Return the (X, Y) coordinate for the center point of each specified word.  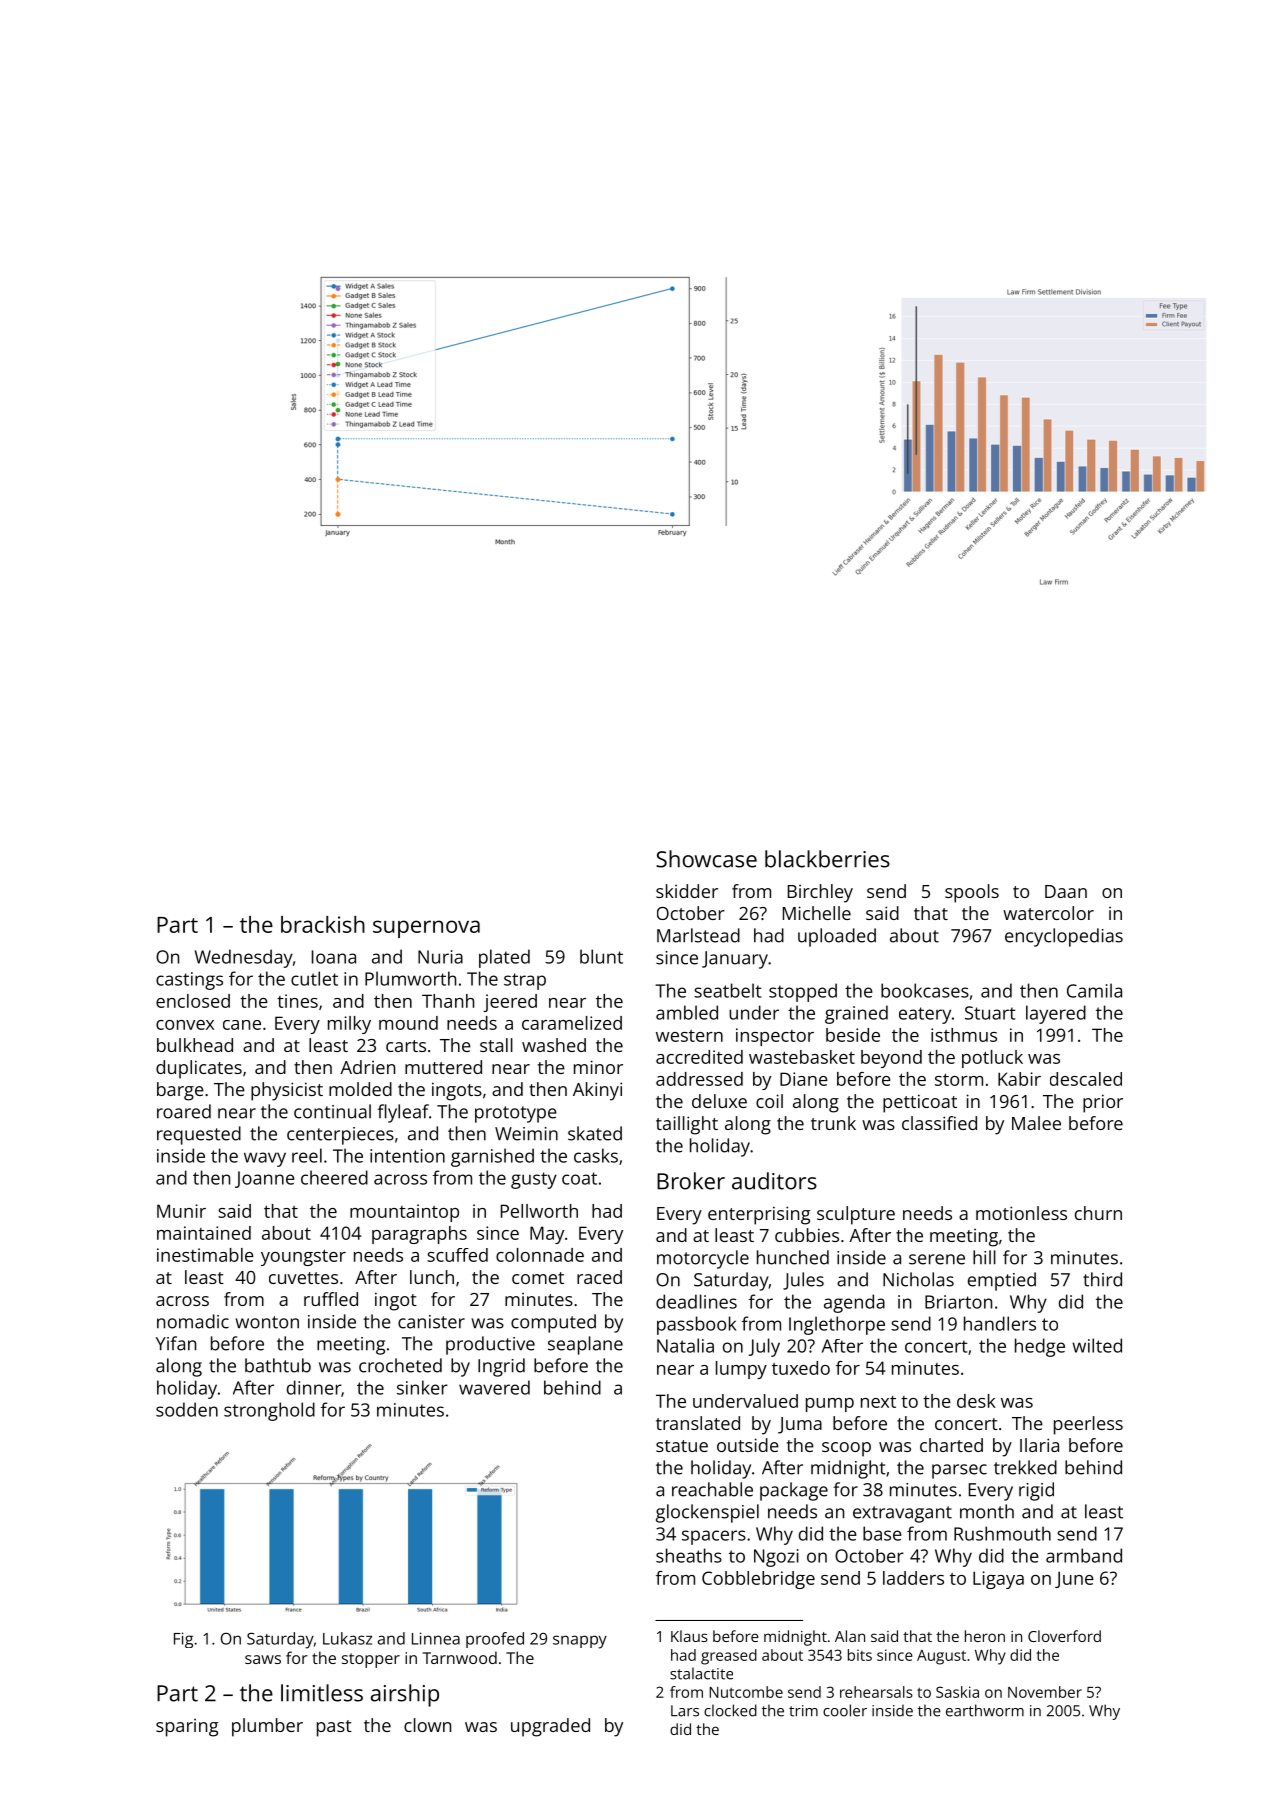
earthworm (985, 1710)
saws (263, 1659)
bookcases (925, 990)
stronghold (269, 1411)
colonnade (540, 1255)
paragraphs (419, 1235)
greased (729, 1657)
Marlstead (698, 935)
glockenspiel (707, 1513)
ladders (913, 1578)
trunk (833, 1123)
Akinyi (597, 1091)
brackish (323, 924)
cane (242, 1025)
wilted (1097, 1345)
